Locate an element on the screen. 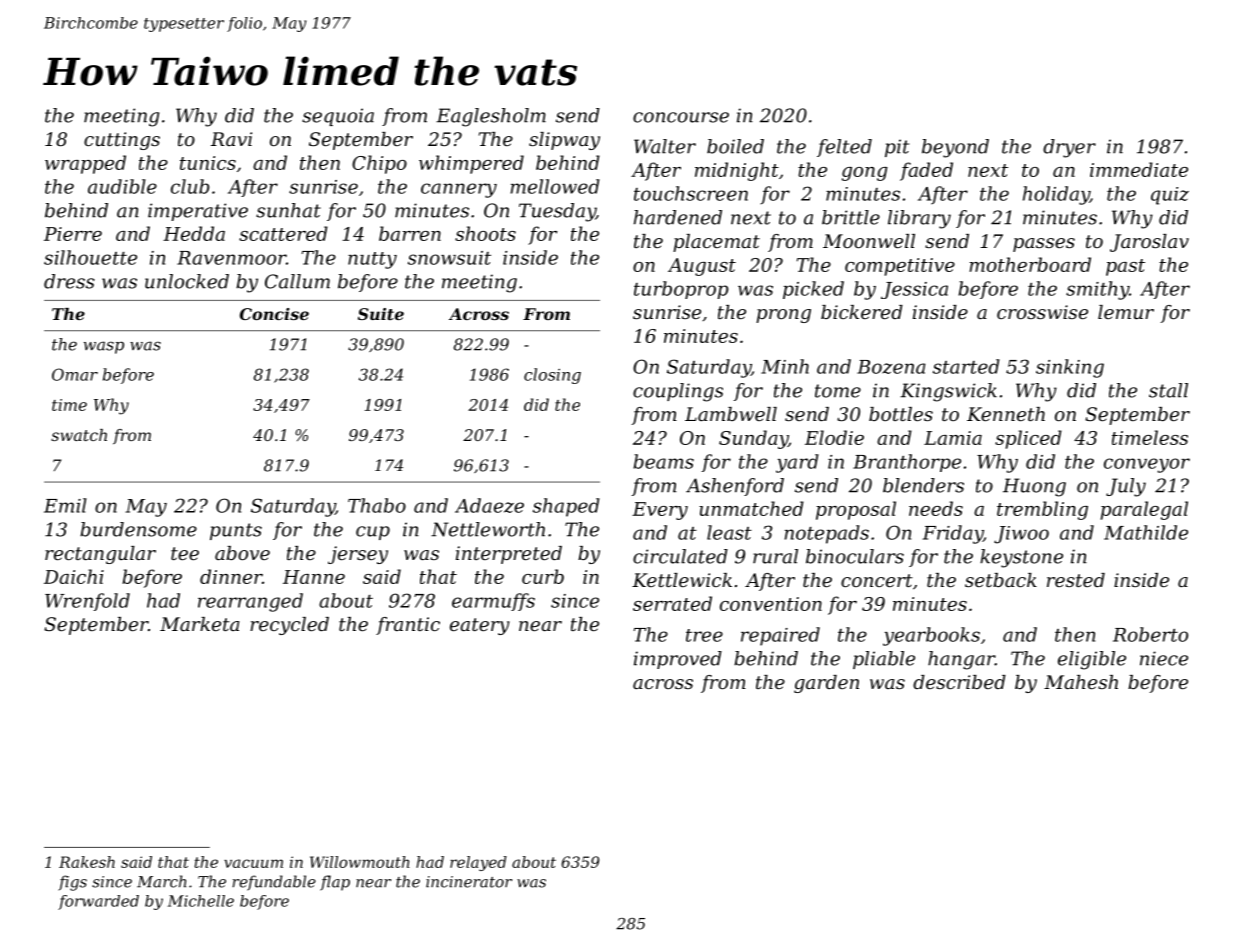  March is located at coordinates (161, 881).
